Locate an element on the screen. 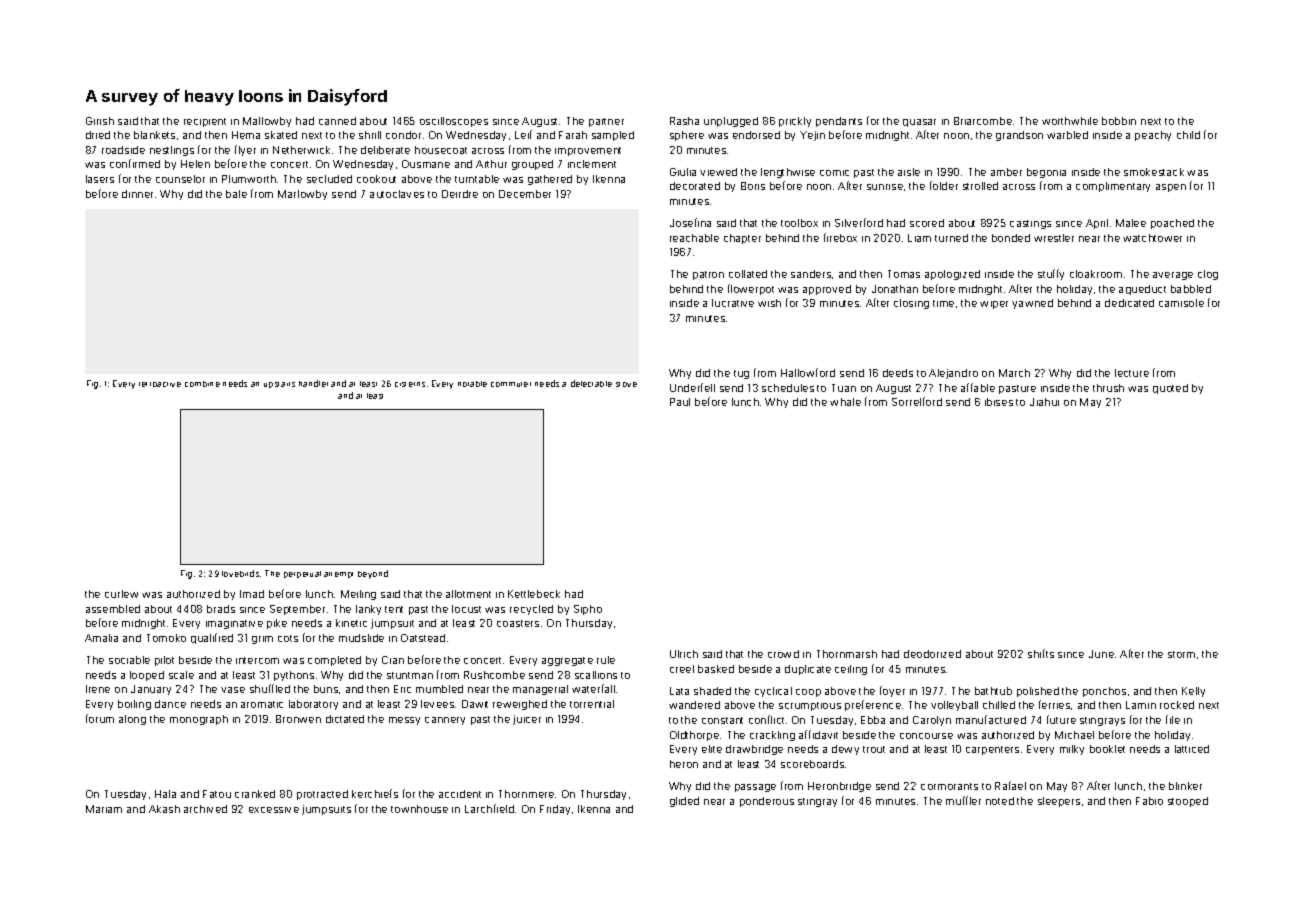 The height and width of the screenshot is (924, 1308). deodorized is located at coordinates (932, 654).
